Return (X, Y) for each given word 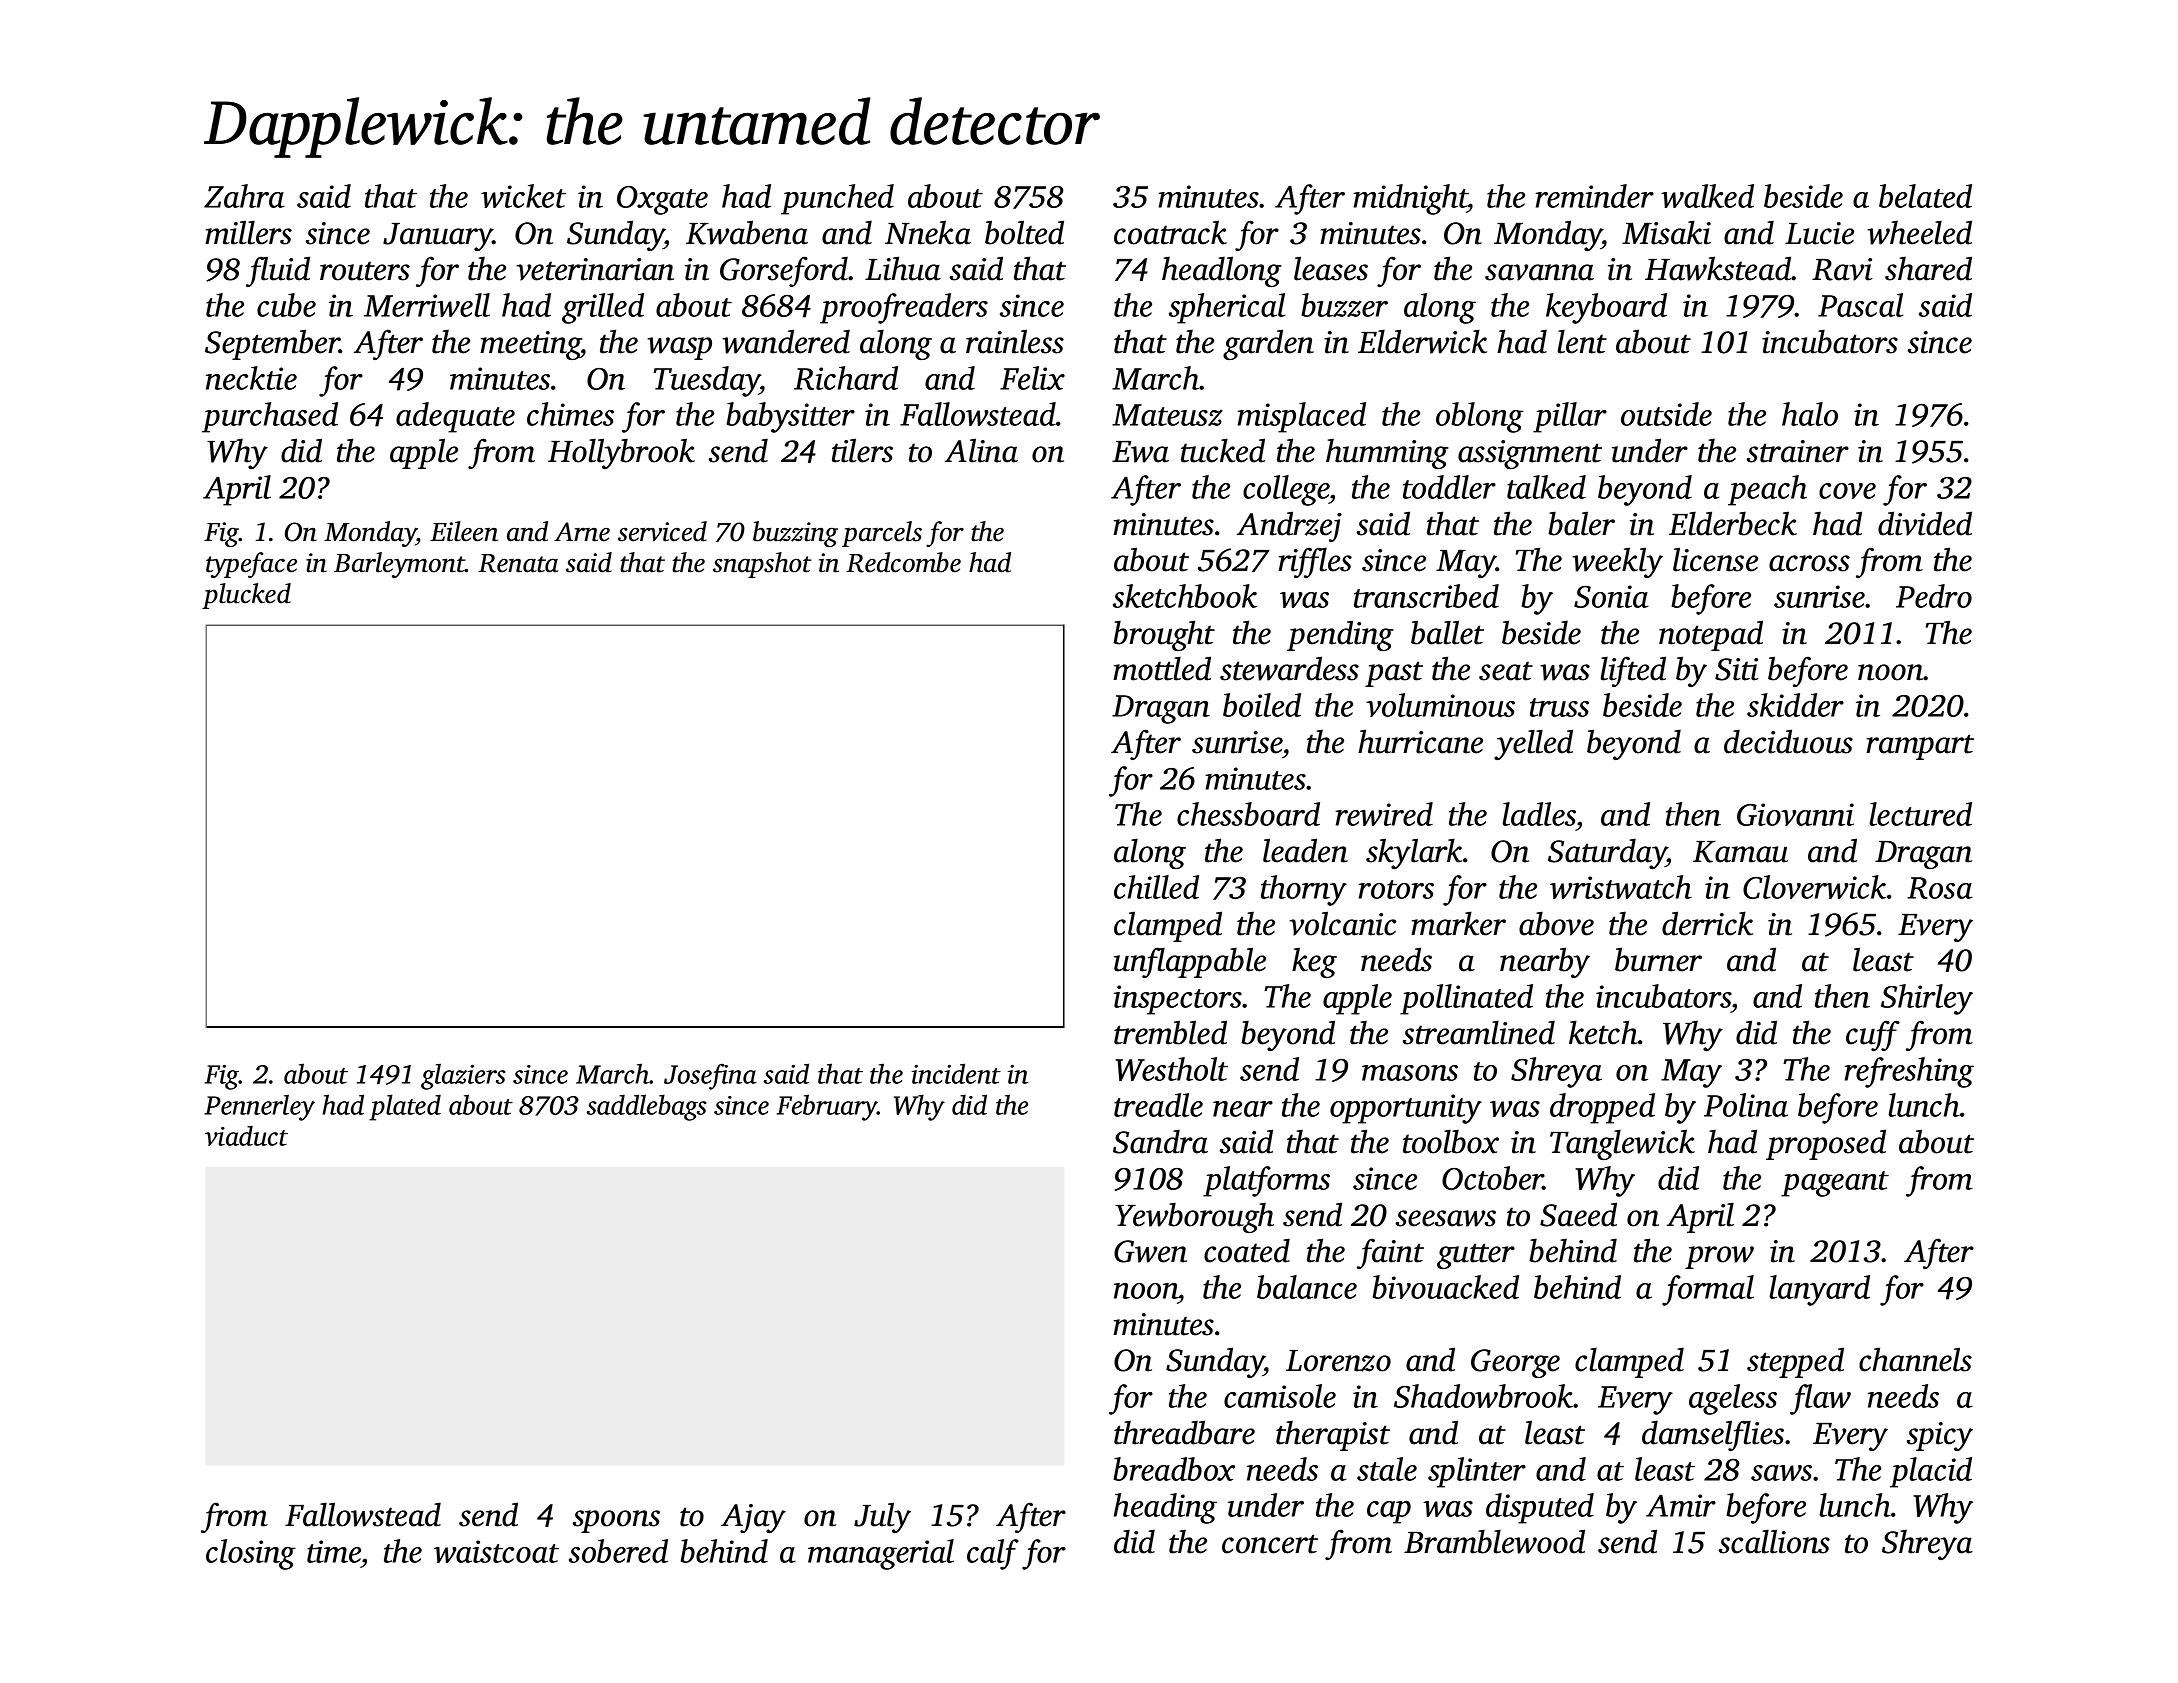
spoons (616, 1521)
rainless (1015, 341)
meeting (530, 345)
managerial (881, 1554)
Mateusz (1167, 415)
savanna (1539, 272)
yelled (1533, 744)
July (882, 1517)
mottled (1162, 668)
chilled (1156, 887)
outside (1666, 414)
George (1515, 1363)
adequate (455, 417)
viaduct (246, 1135)
